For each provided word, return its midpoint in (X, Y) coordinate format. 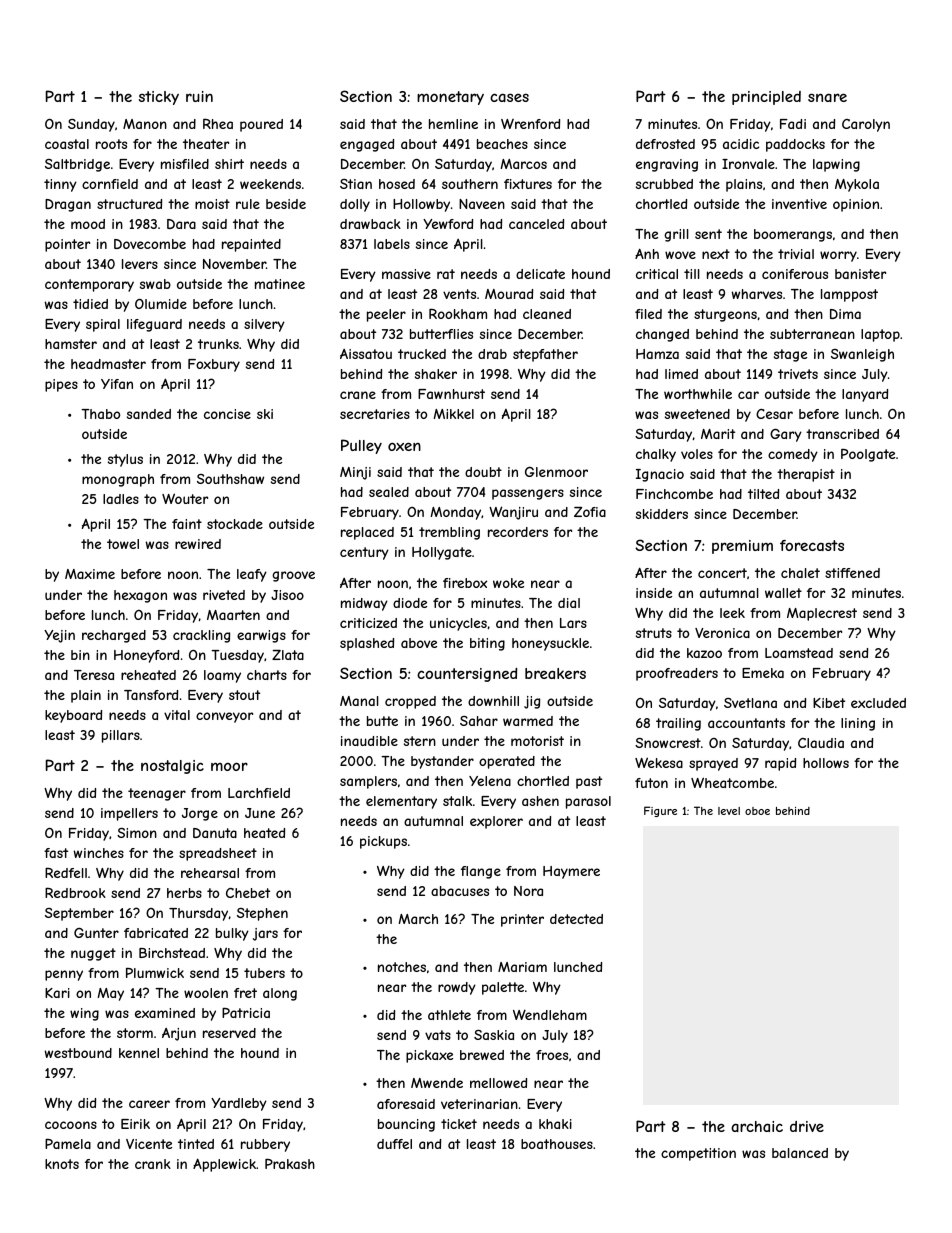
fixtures (528, 184)
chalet (800, 573)
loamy (222, 676)
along (280, 994)
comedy (793, 455)
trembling (449, 533)
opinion (856, 205)
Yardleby (239, 1104)
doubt (483, 472)
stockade (235, 524)
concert (722, 573)
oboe (757, 811)
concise (227, 414)
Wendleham (550, 1014)
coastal (67, 144)
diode (410, 603)
